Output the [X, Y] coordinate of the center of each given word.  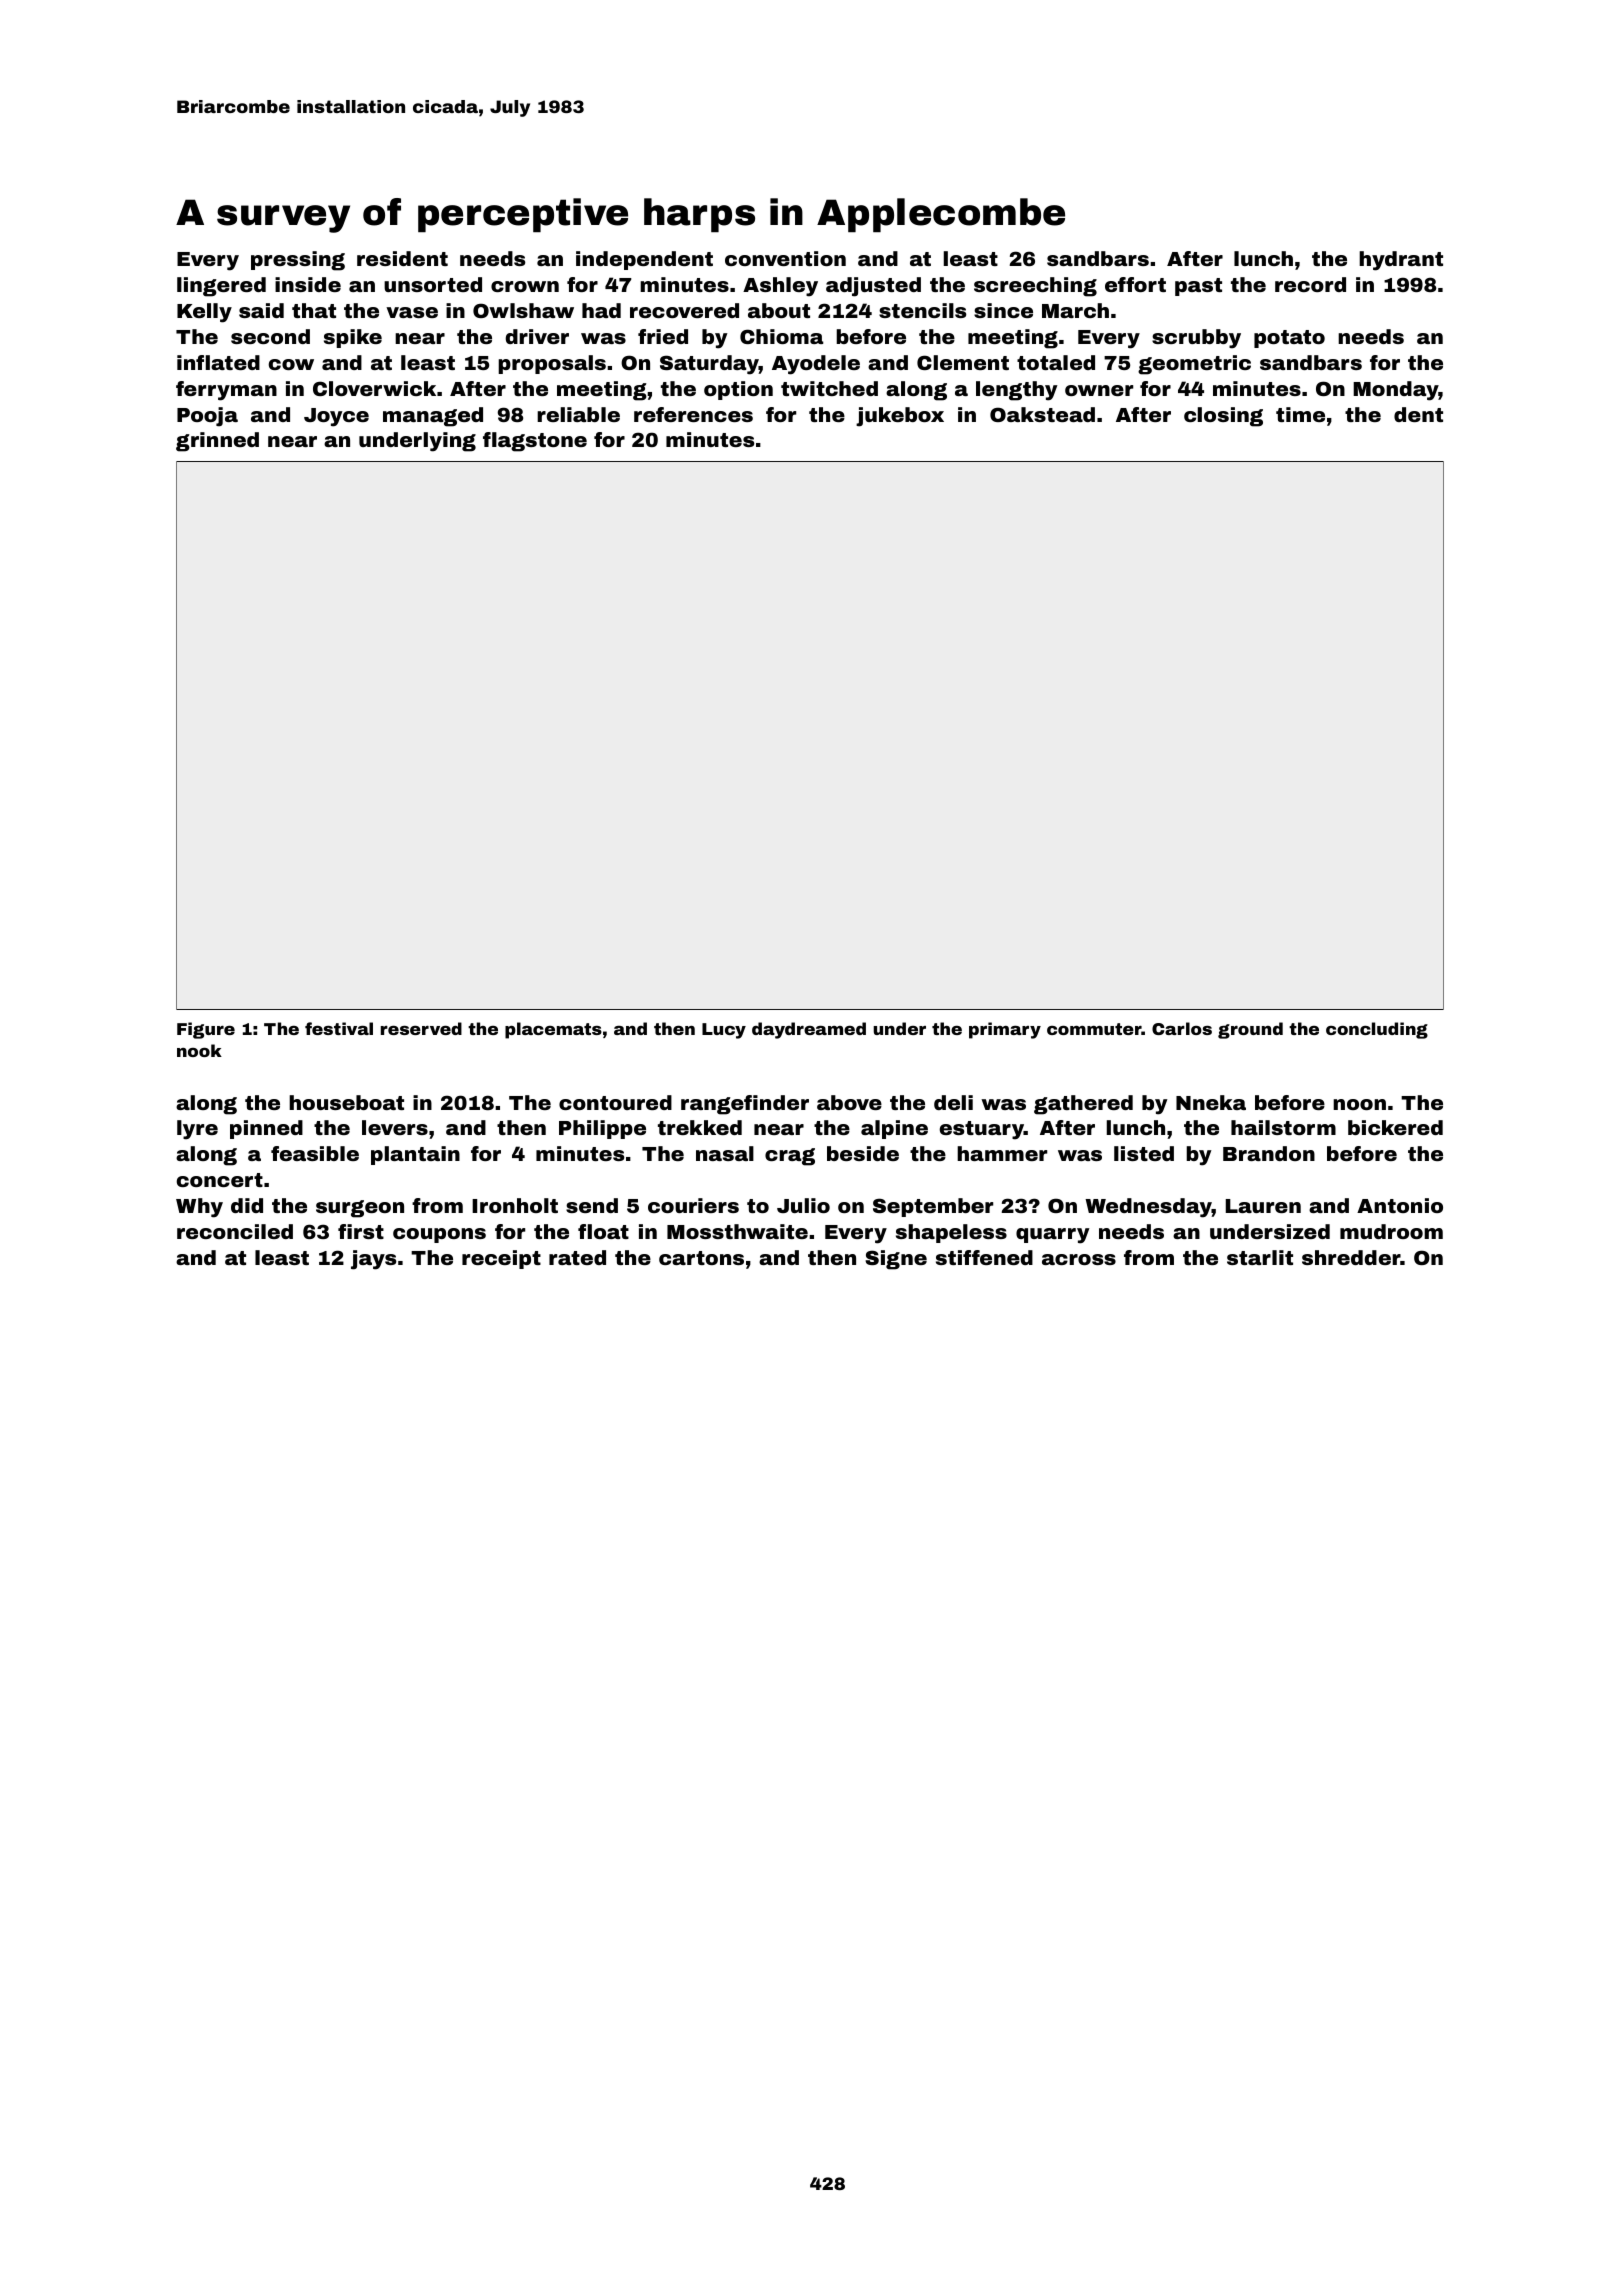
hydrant [1401, 261]
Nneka [1211, 1102]
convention [785, 258]
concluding [1377, 1030]
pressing [298, 261]
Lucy [724, 1031]
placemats [553, 1030]
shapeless [951, 1233]
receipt [501, 1259]
